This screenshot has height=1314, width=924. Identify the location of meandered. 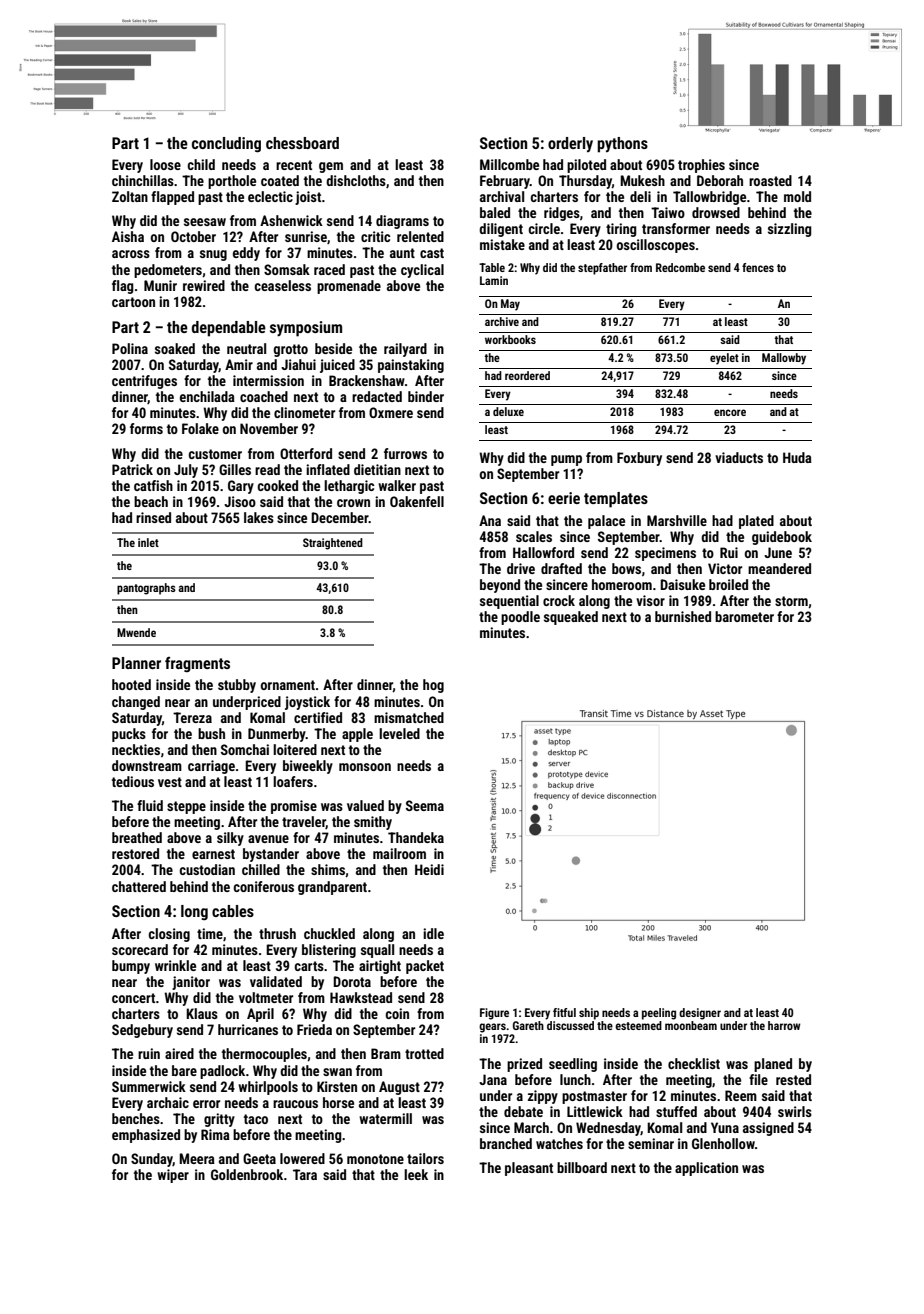
(779, 568).
